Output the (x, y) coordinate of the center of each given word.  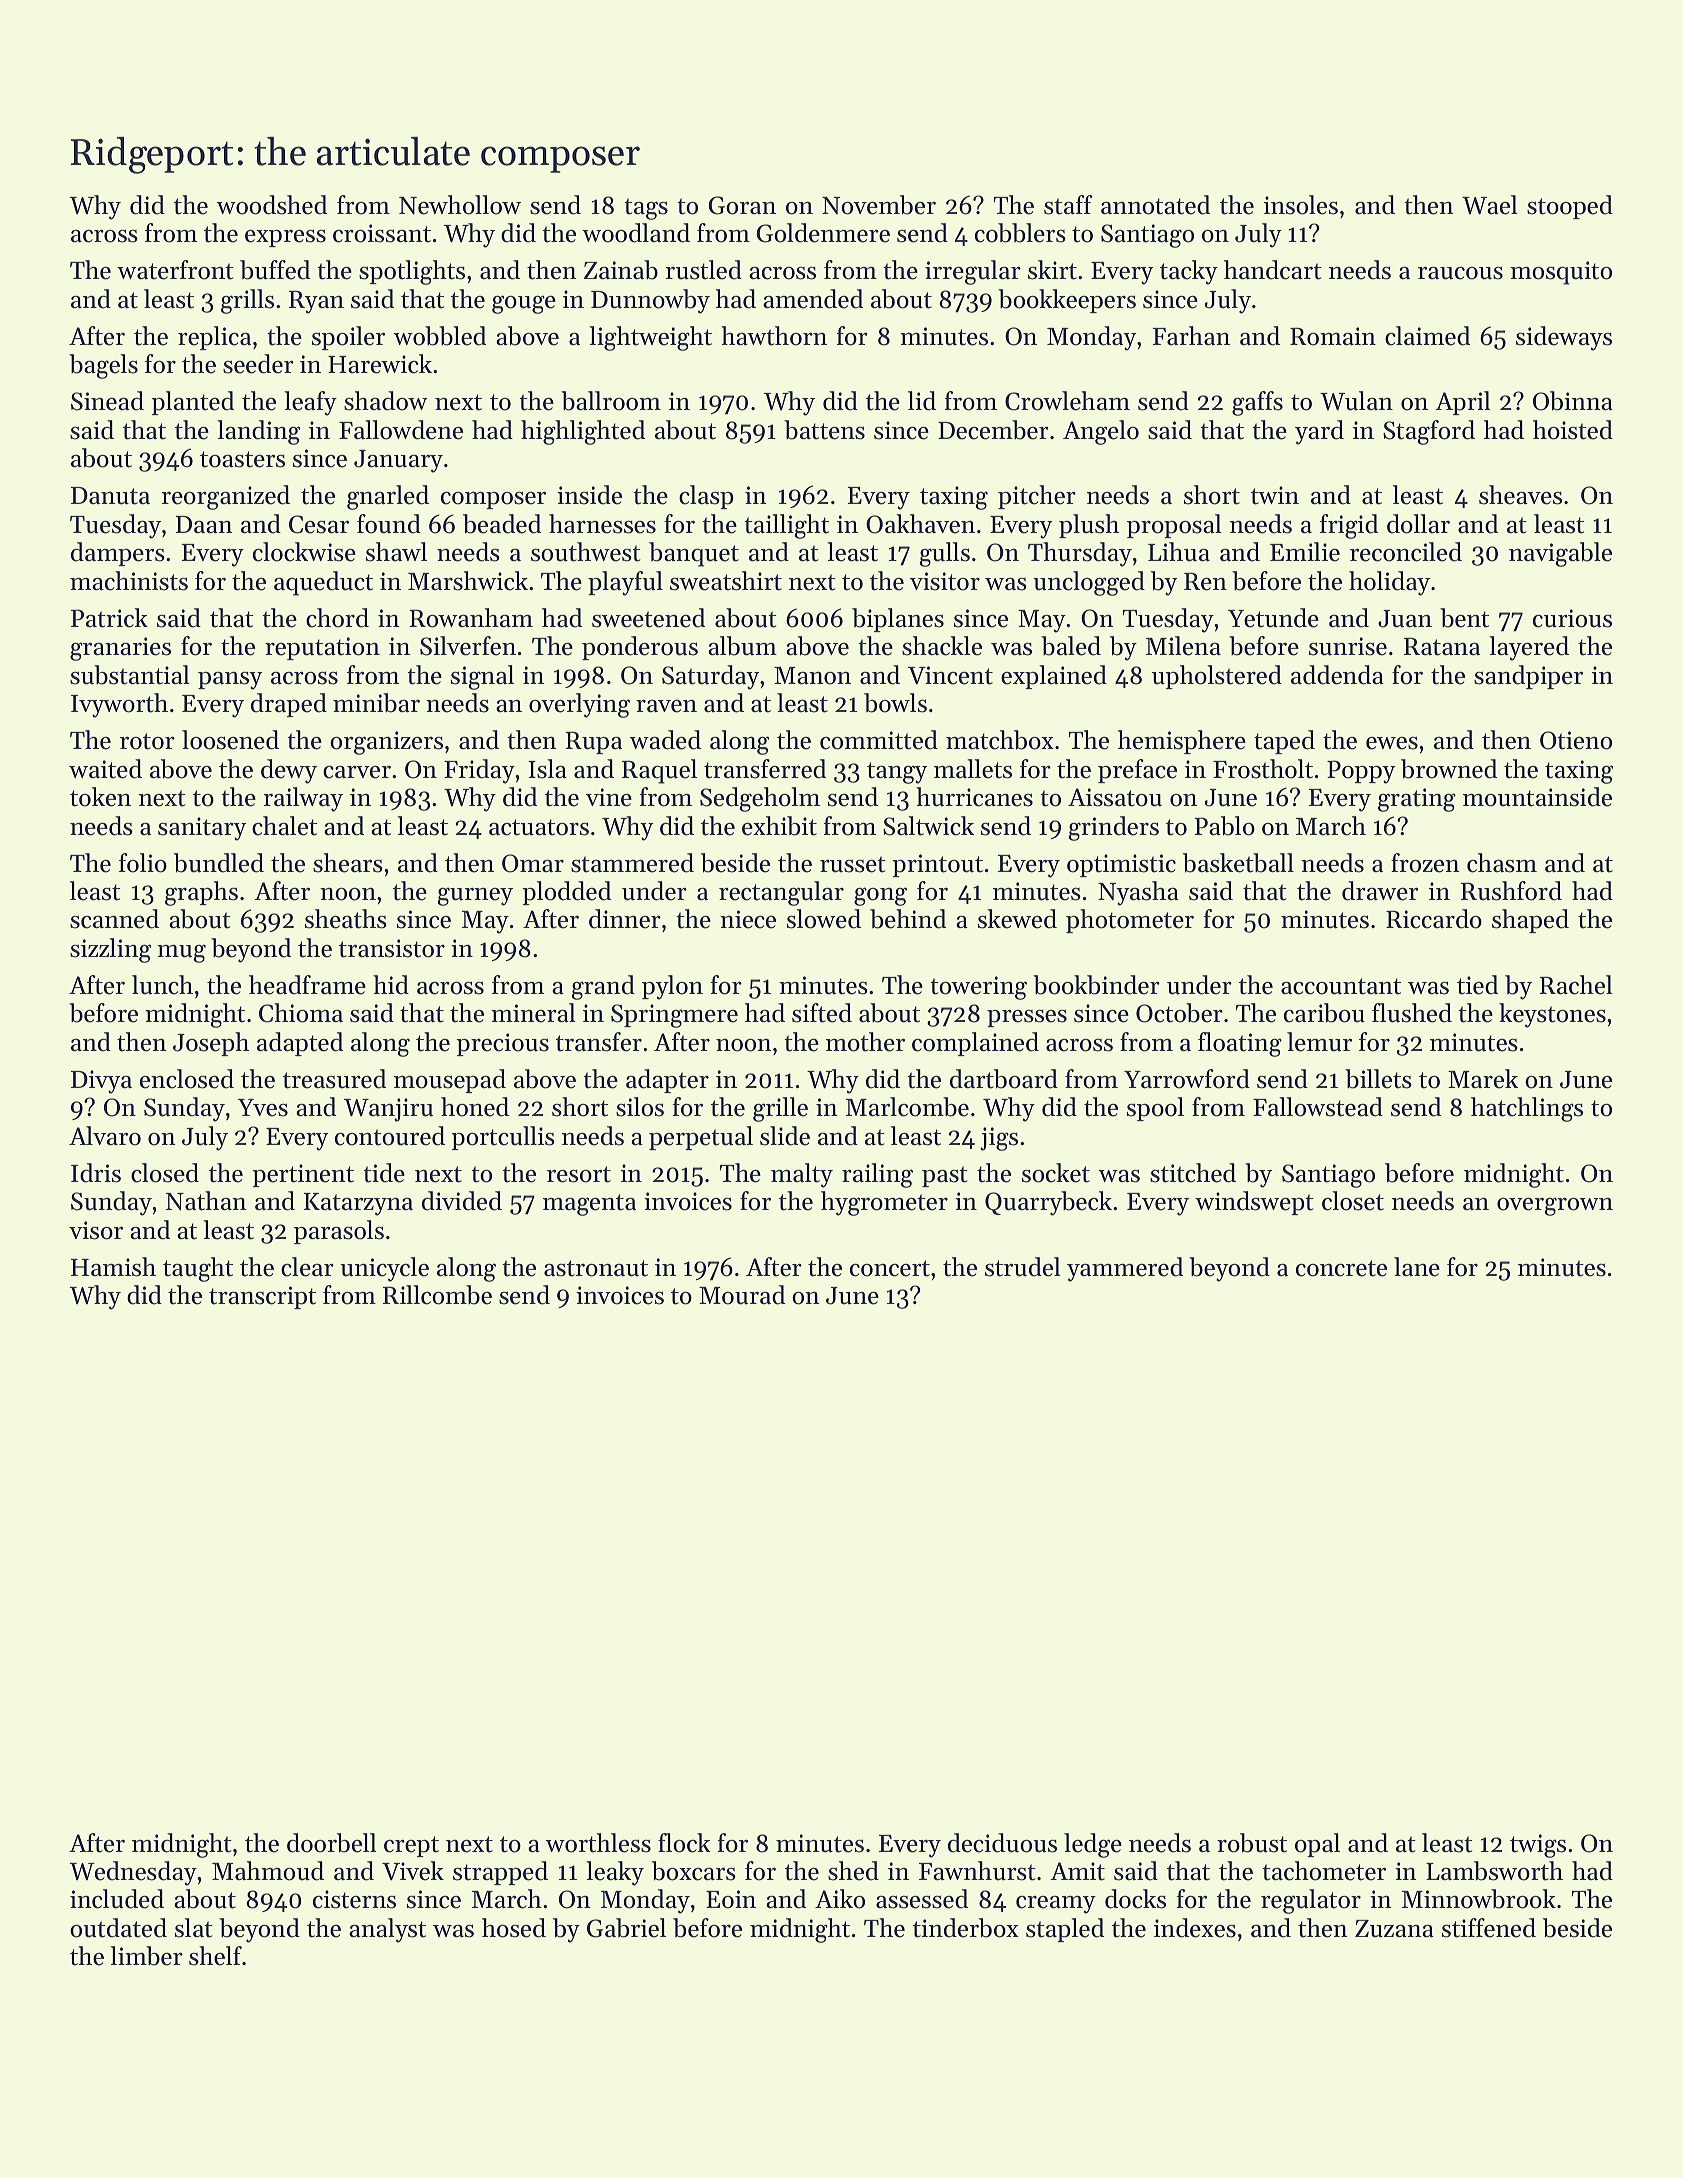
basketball (1238, 863)
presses (1027, 1018)
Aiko (840, 1899)
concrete (1341, 1268)
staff (1068, 205)
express (285, 238)
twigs (1538, 1846)
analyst (387, 1930)
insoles (1301, 205)
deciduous (1002, 1843)
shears (348, 863)
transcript (262, 1297)
